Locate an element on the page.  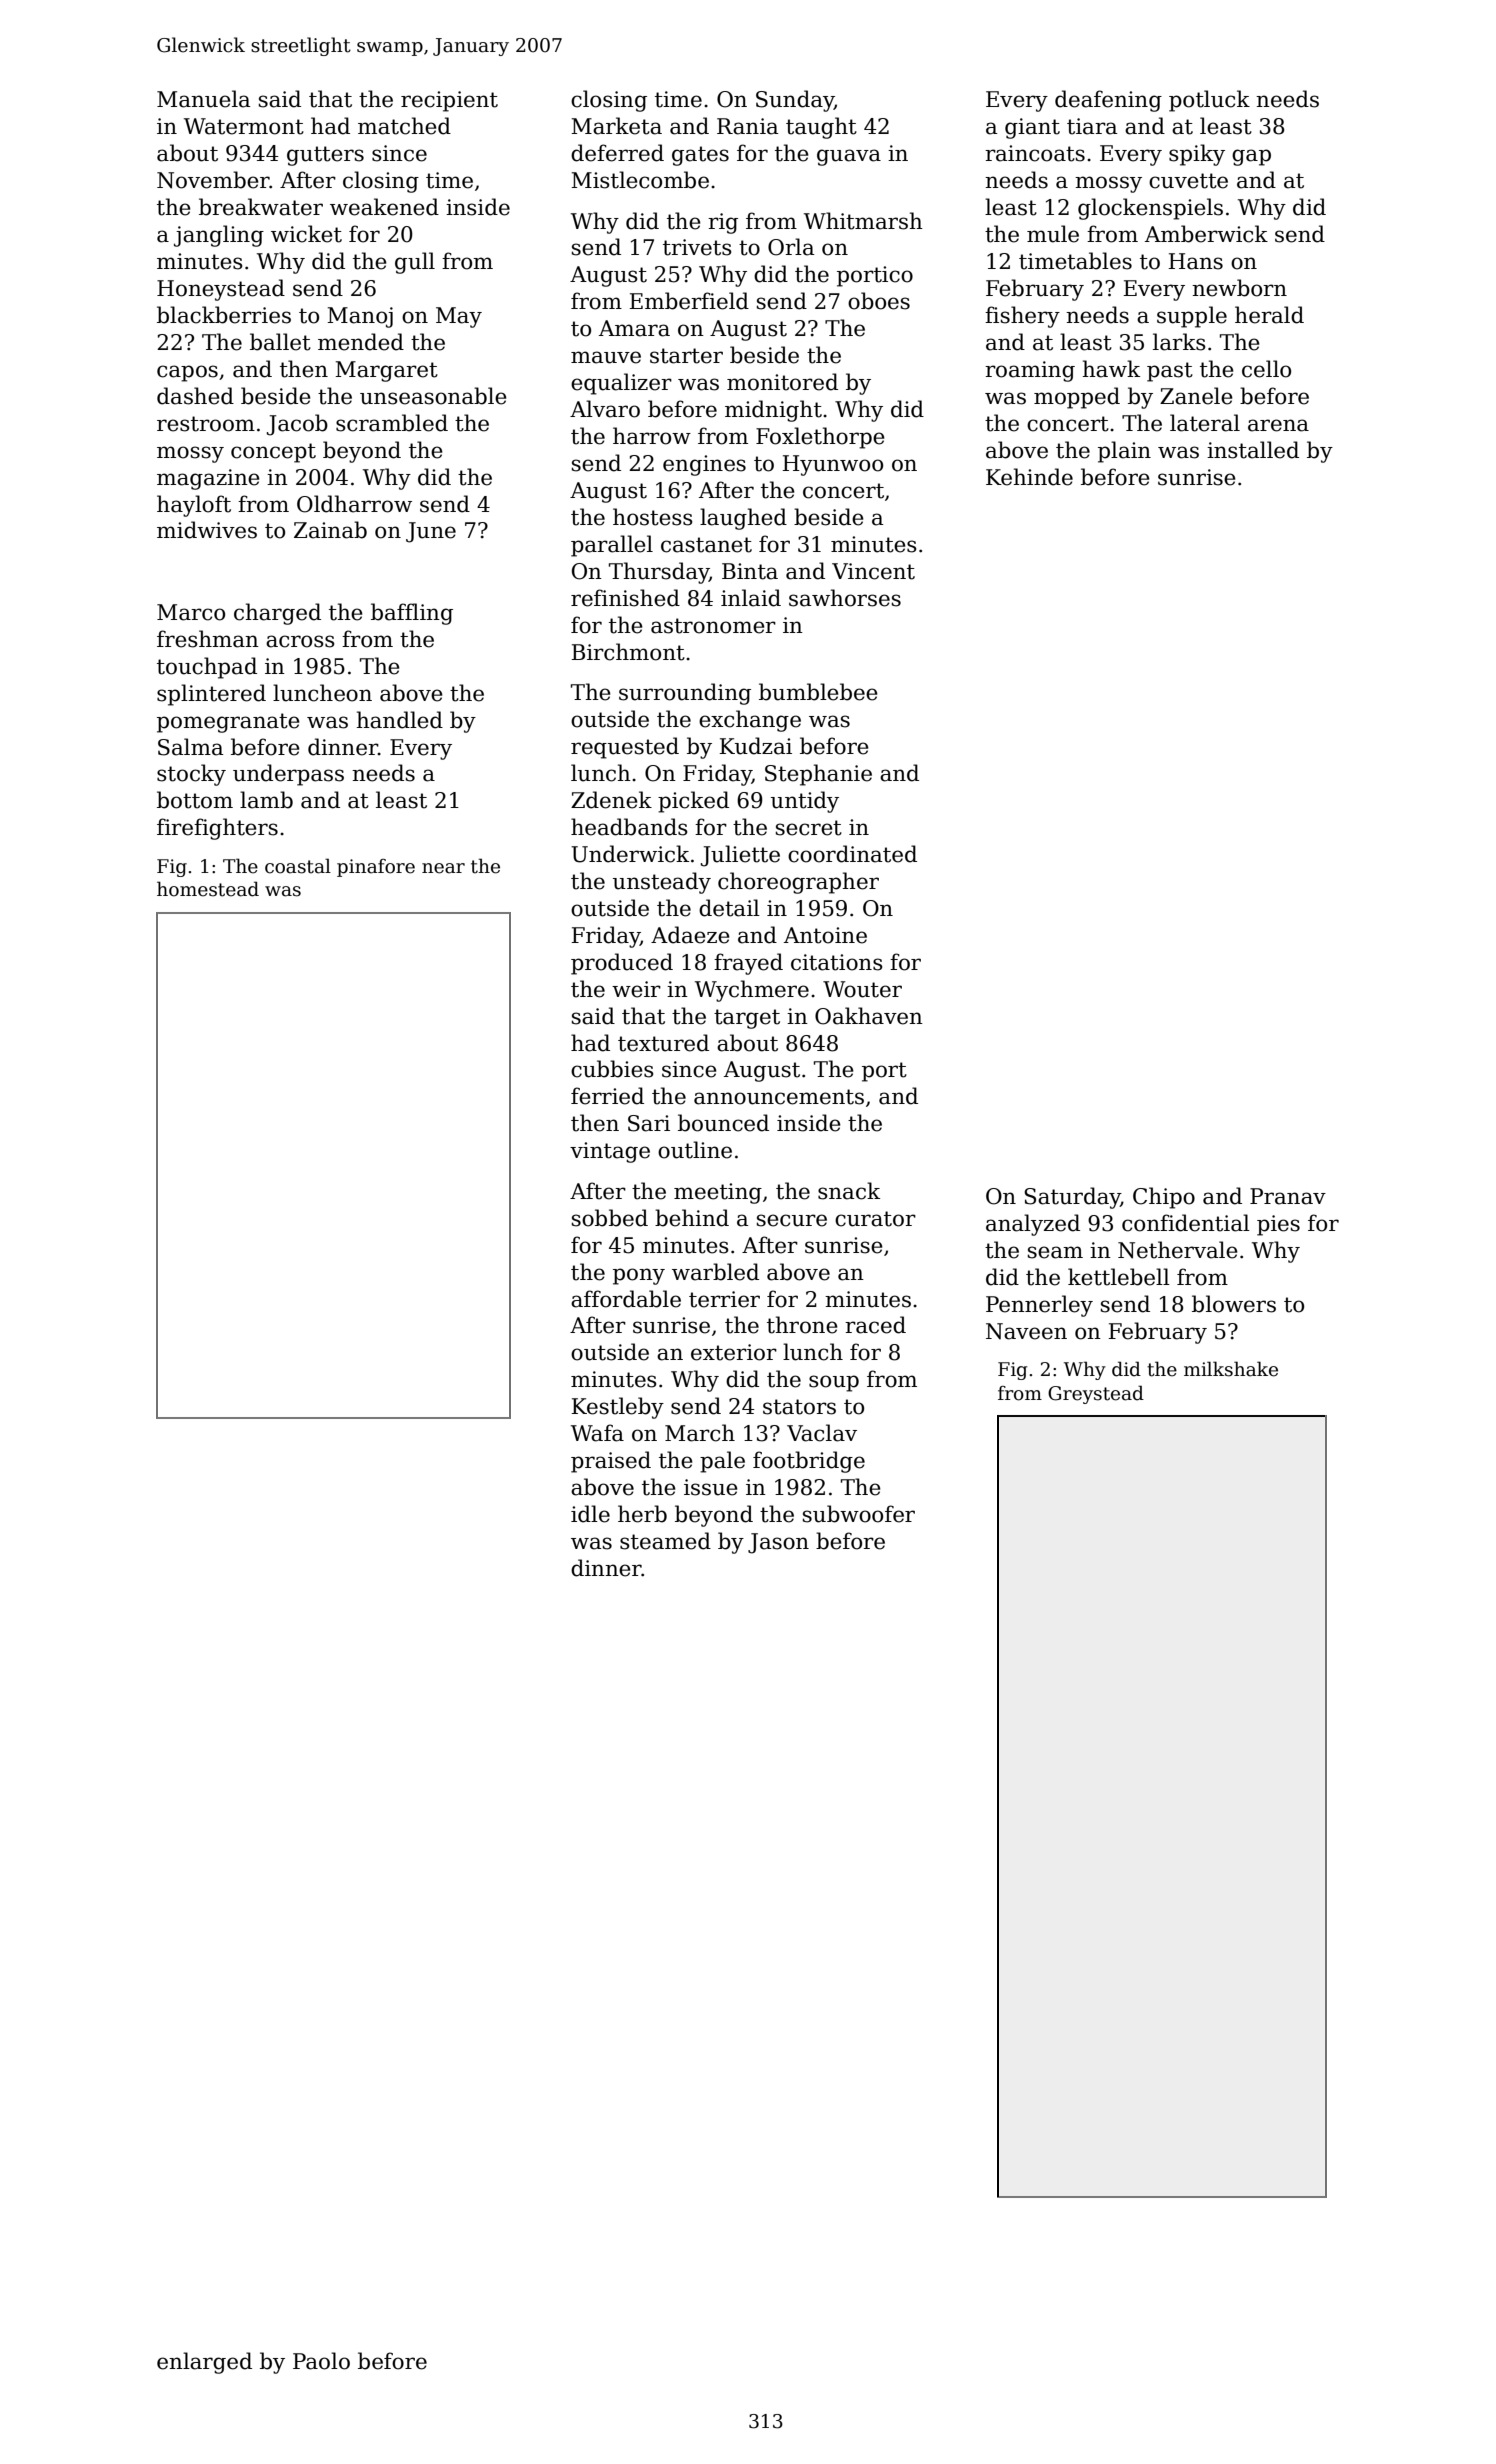
Adaeze is located at coordinates (690, 935).
